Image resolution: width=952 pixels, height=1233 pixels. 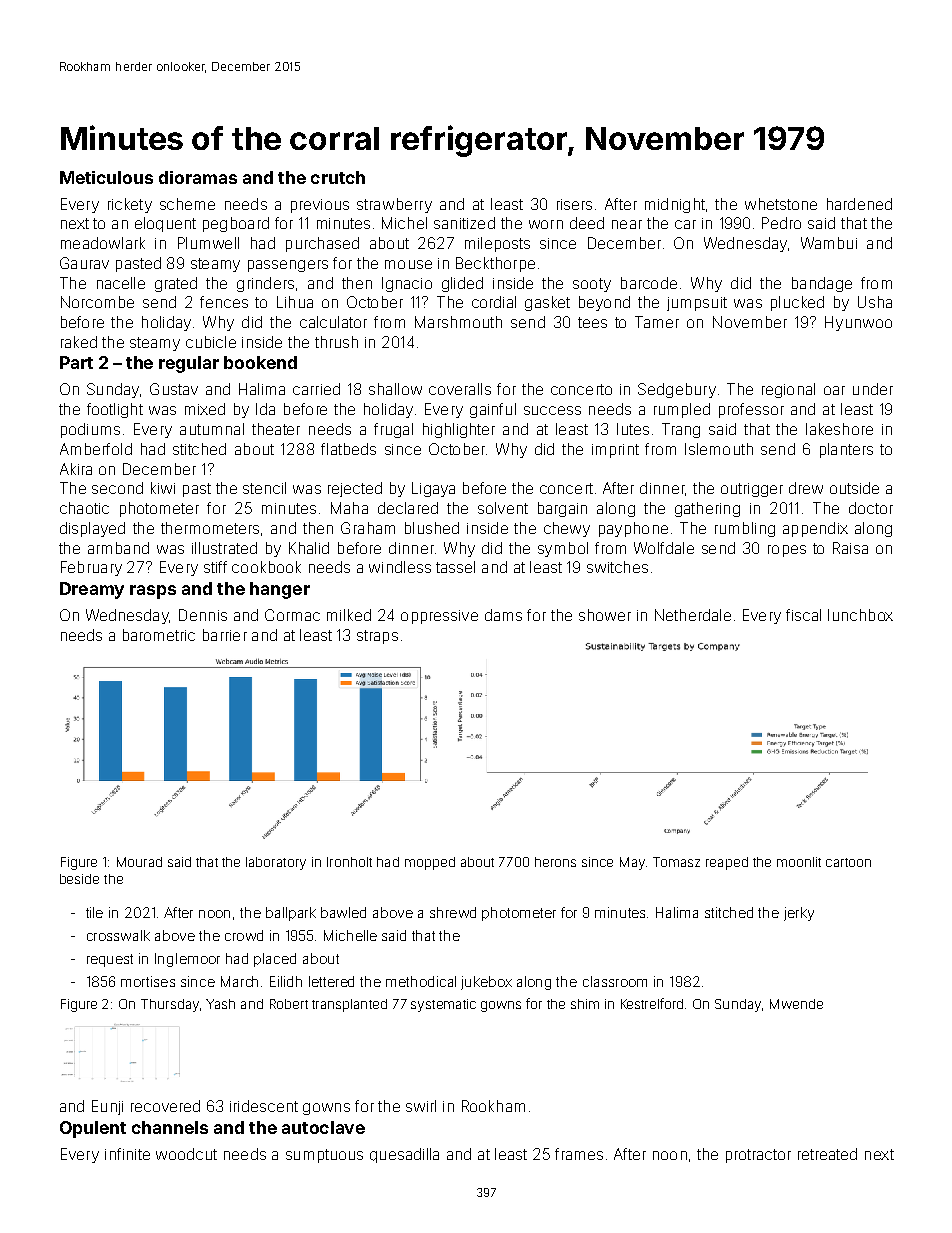 I want to click on lunchbox, so click(x=860, y=615).
